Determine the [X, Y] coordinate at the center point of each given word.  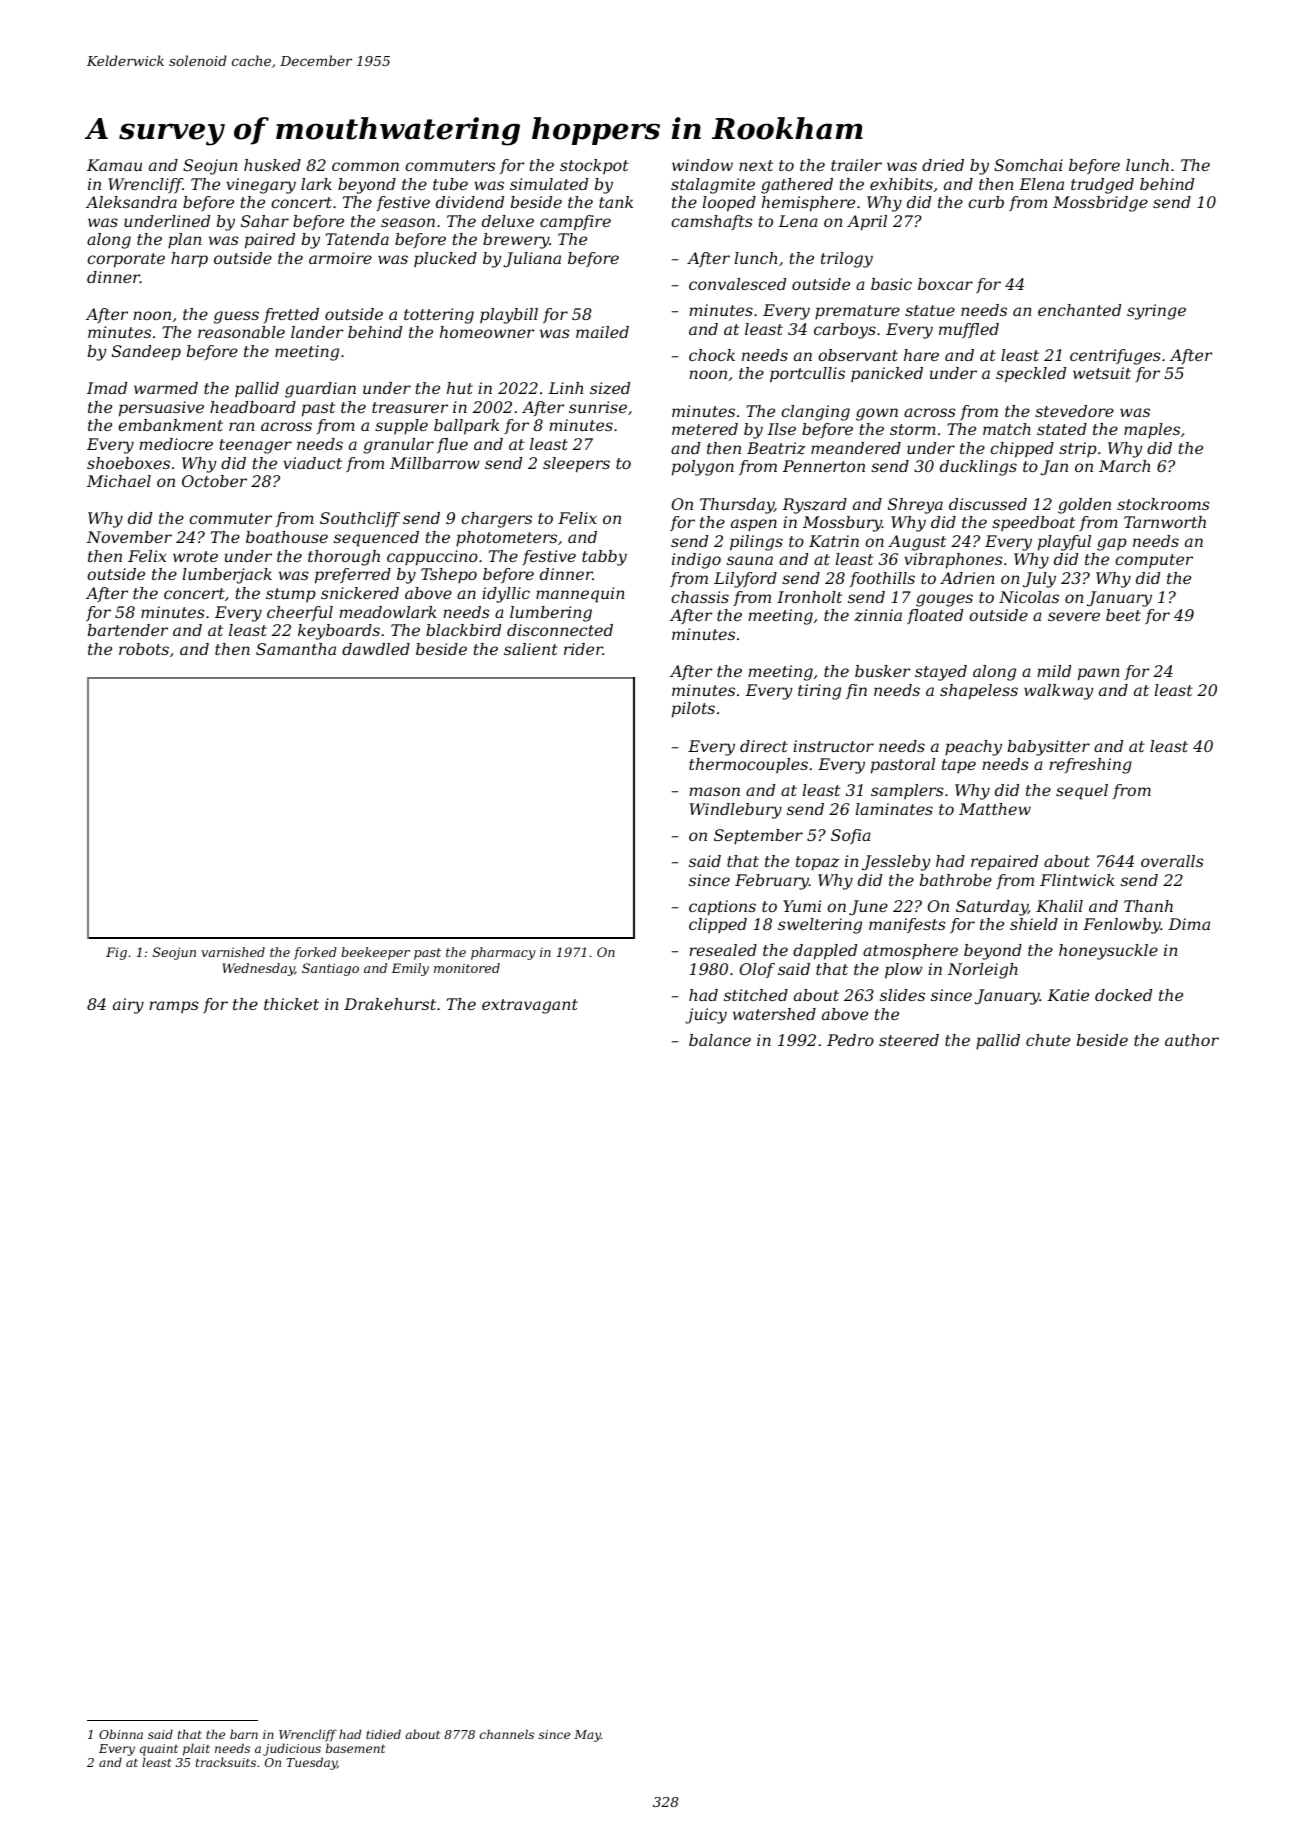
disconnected [560, 630]
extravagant [530, 1006]
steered [909, 1040]
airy [128, 1006]
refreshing [1090, 766]
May [587, 1736]
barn [244, 1734]
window [702, 165]
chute [1048, 1040]
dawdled [376, 649]
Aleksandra [131, 202]
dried [943, 165]
